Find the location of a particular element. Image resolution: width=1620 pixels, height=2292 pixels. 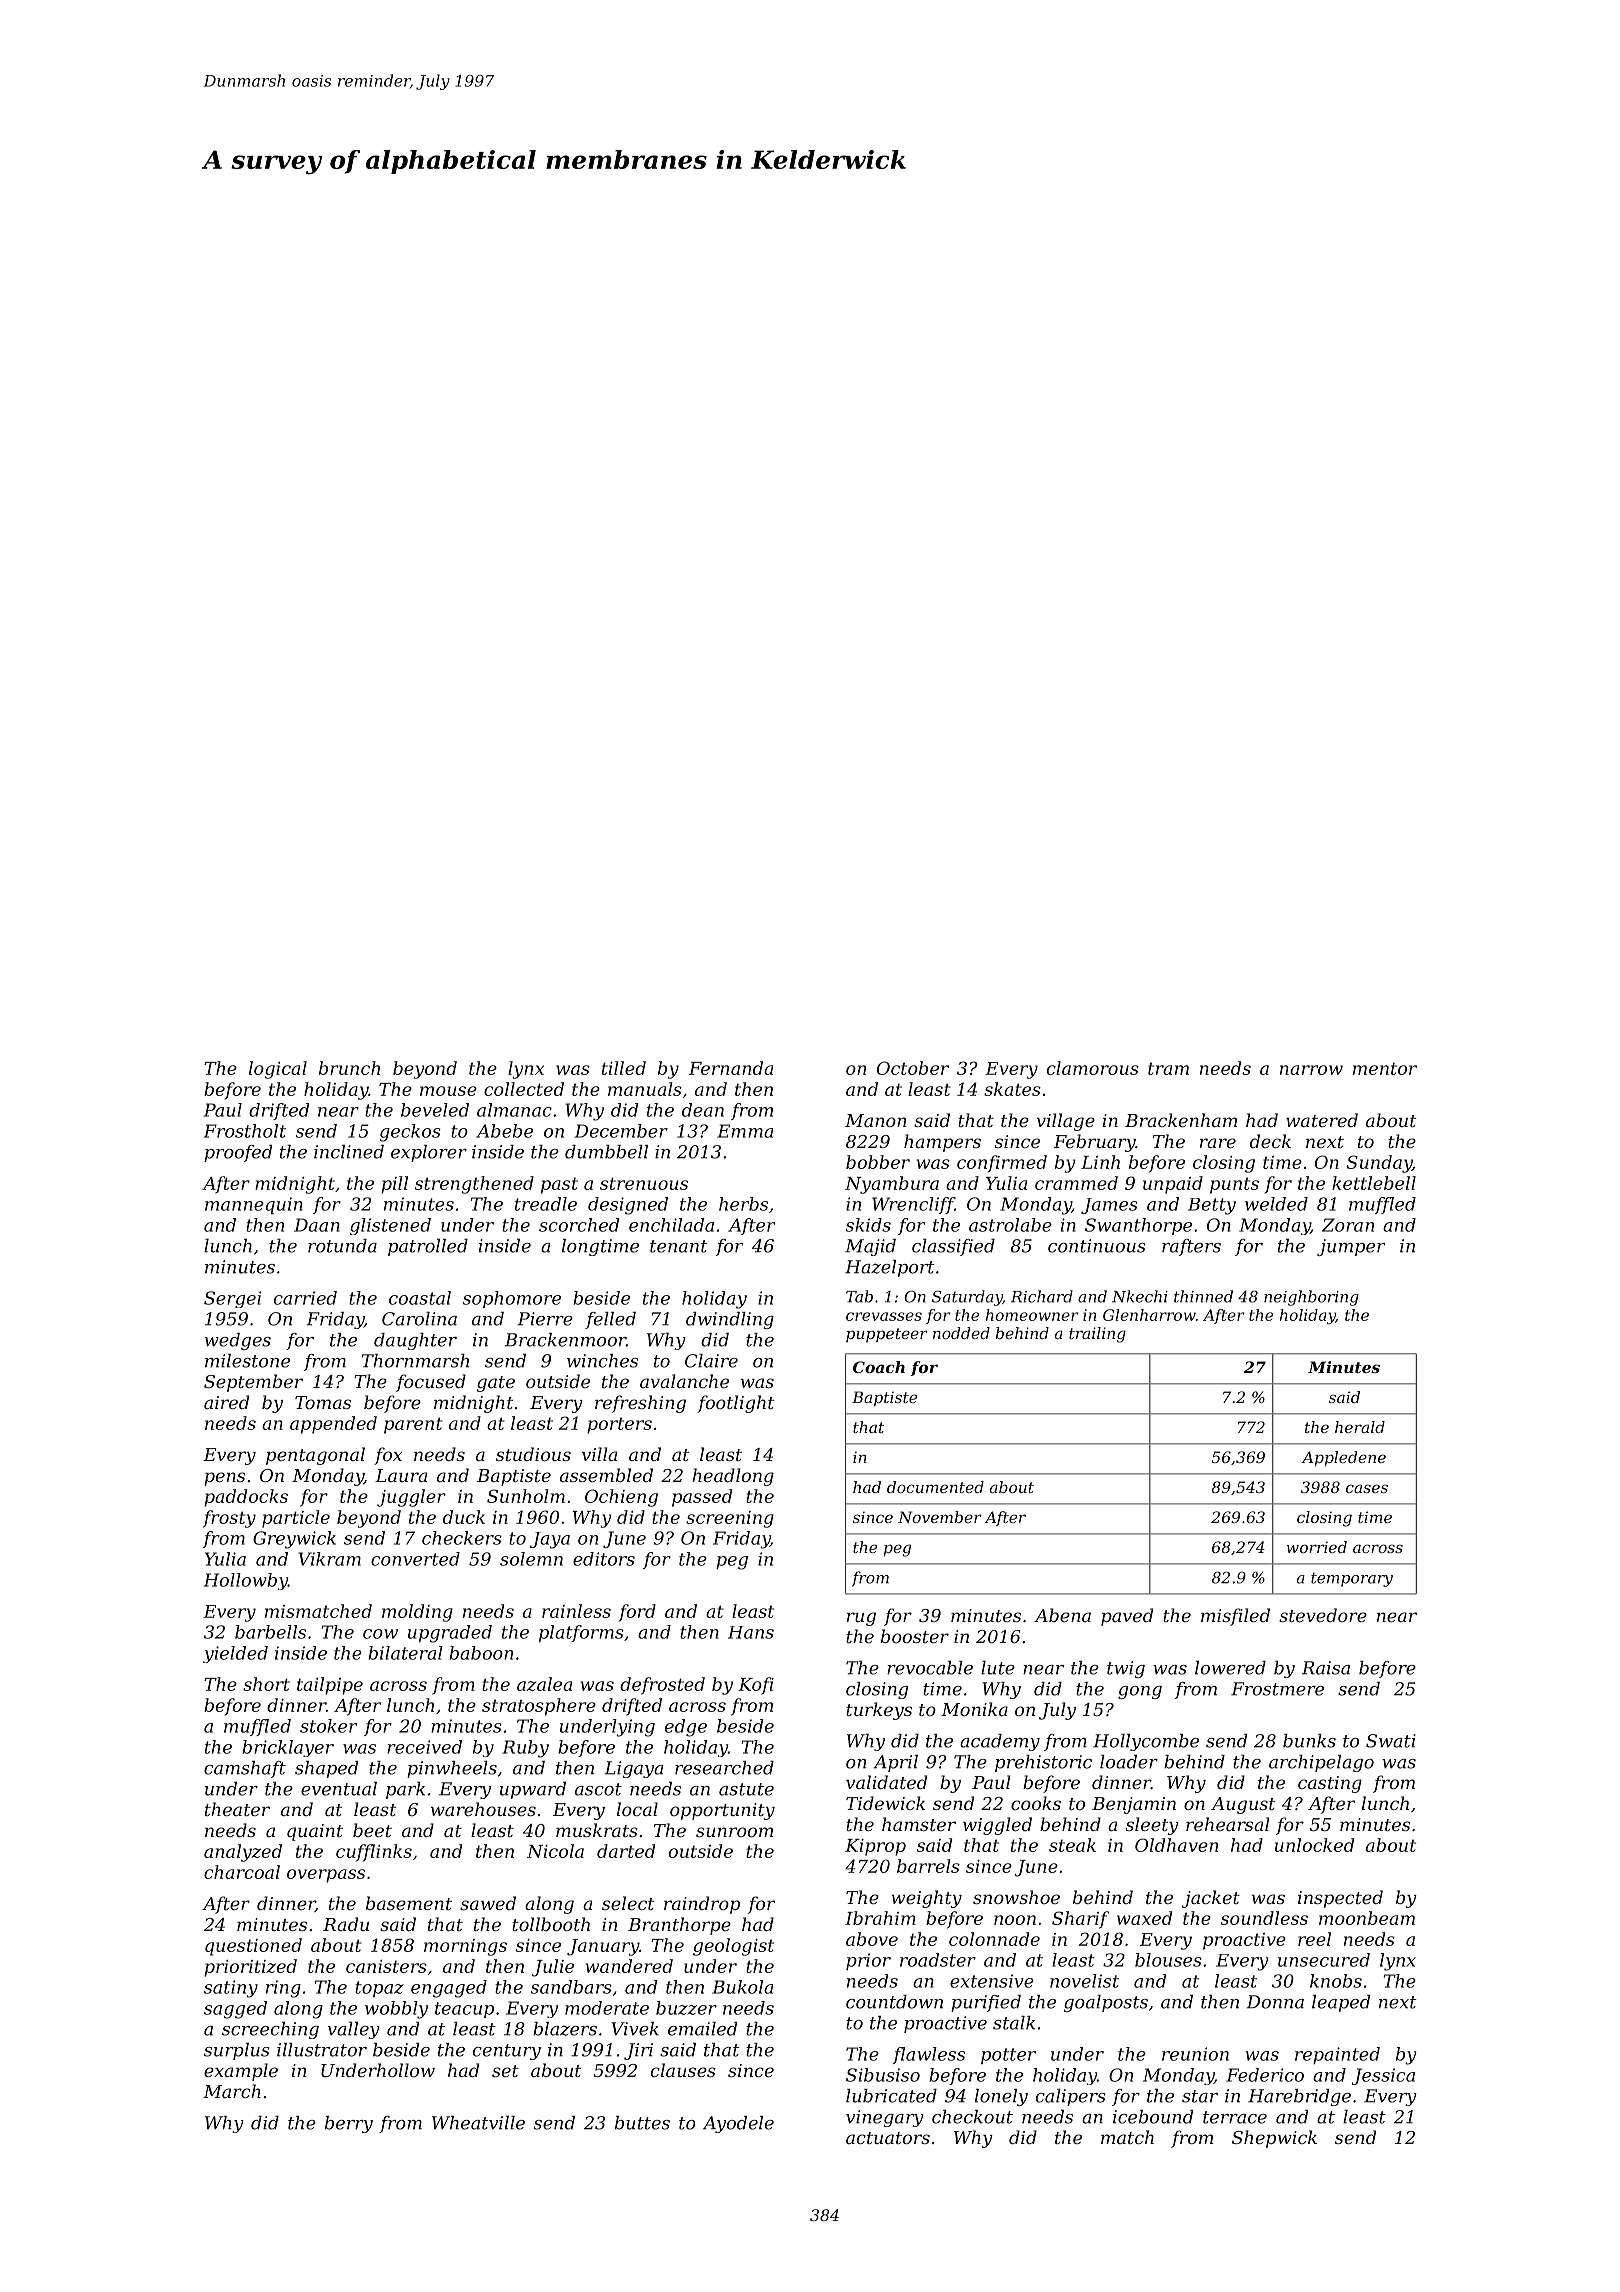

Abebe is located at coordinates (504, 1131).
